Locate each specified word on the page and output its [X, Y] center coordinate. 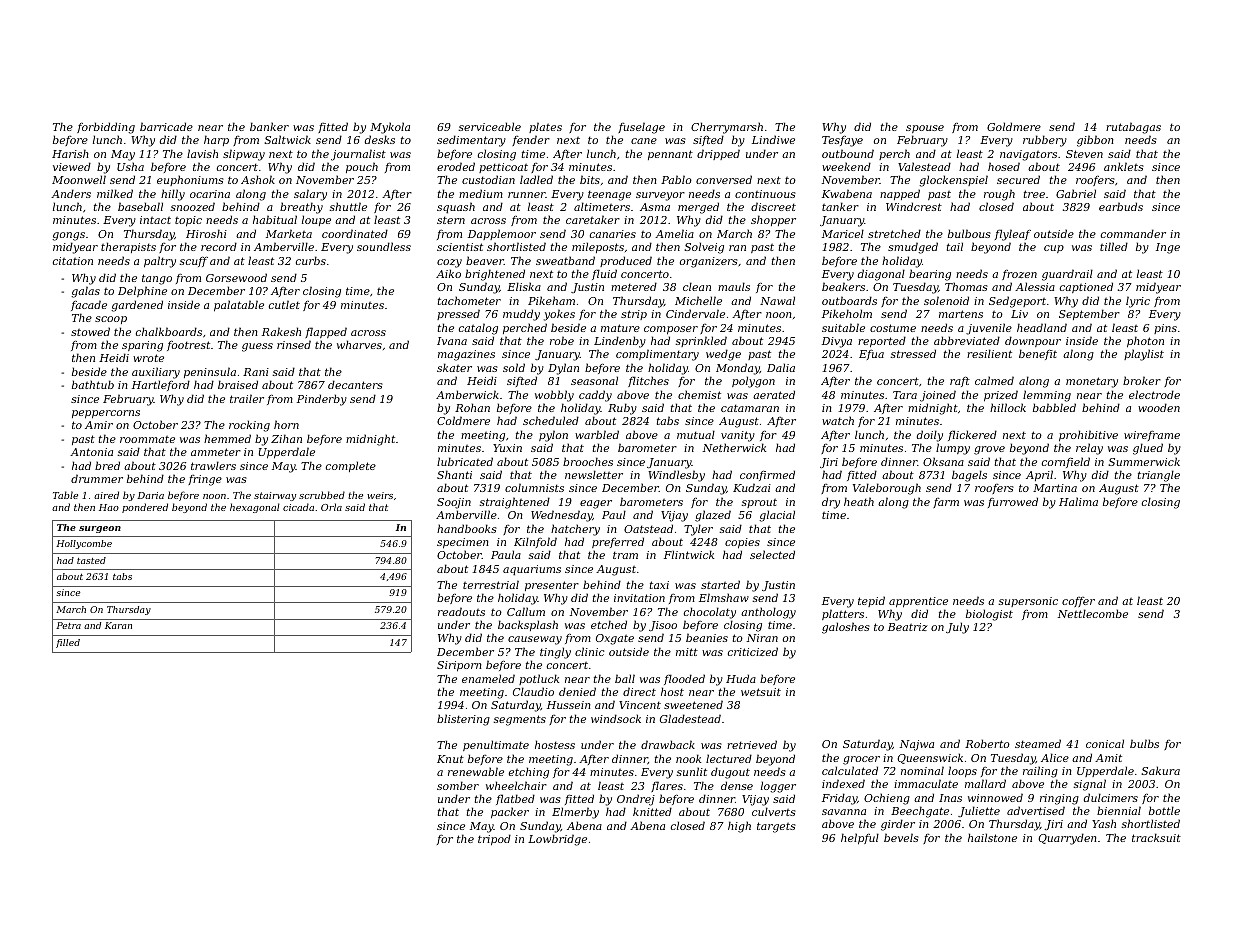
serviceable [490, 126]
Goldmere [1014, 126]
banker [269, 126]
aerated [774, 394]
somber [458, 785]
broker [1142, 380]
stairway [275, 496]
